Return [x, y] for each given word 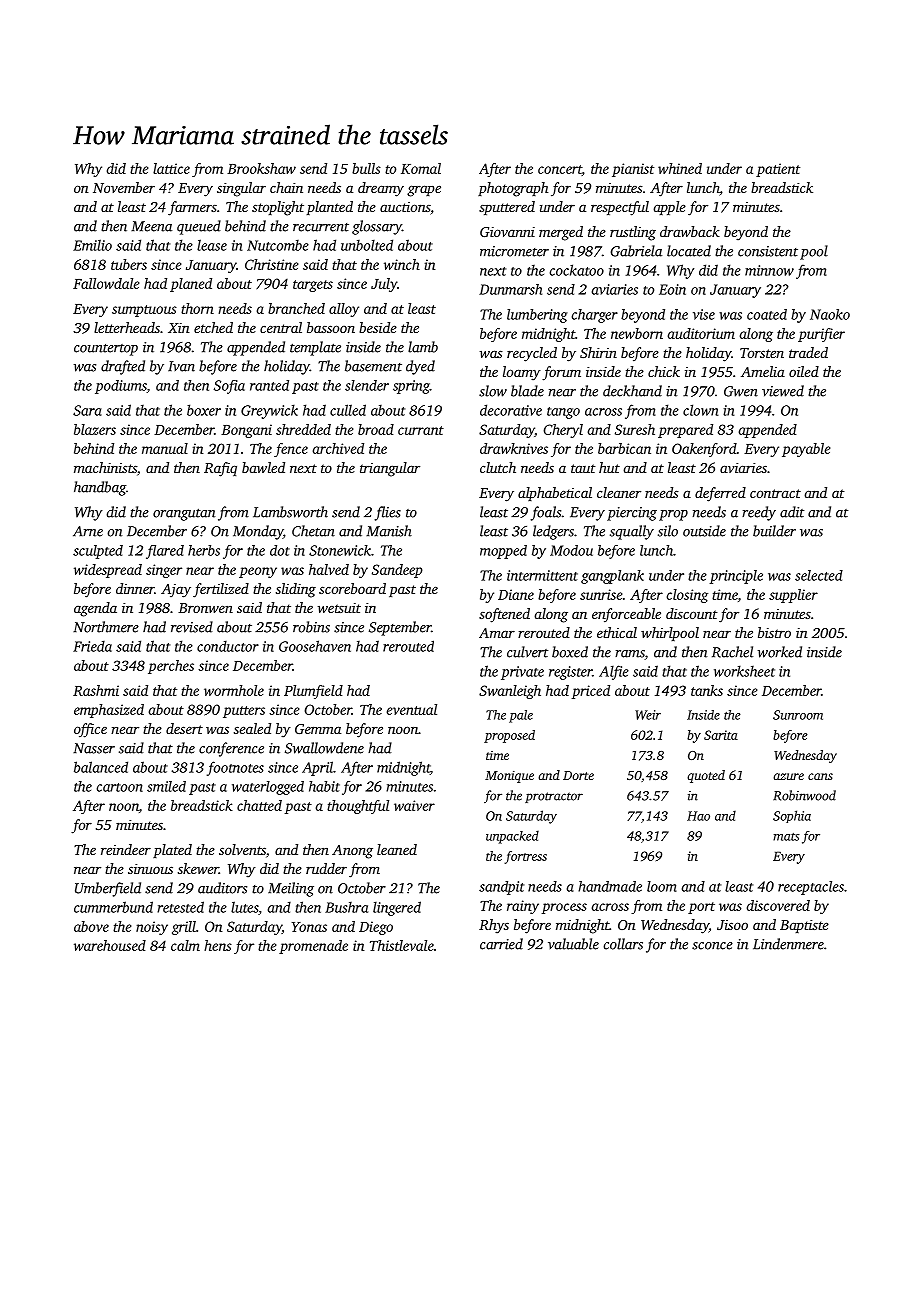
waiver [414, 805]
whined [680, 168]
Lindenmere [788, 944]
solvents [242, 849]
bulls [366, 168]
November [124, 187]
